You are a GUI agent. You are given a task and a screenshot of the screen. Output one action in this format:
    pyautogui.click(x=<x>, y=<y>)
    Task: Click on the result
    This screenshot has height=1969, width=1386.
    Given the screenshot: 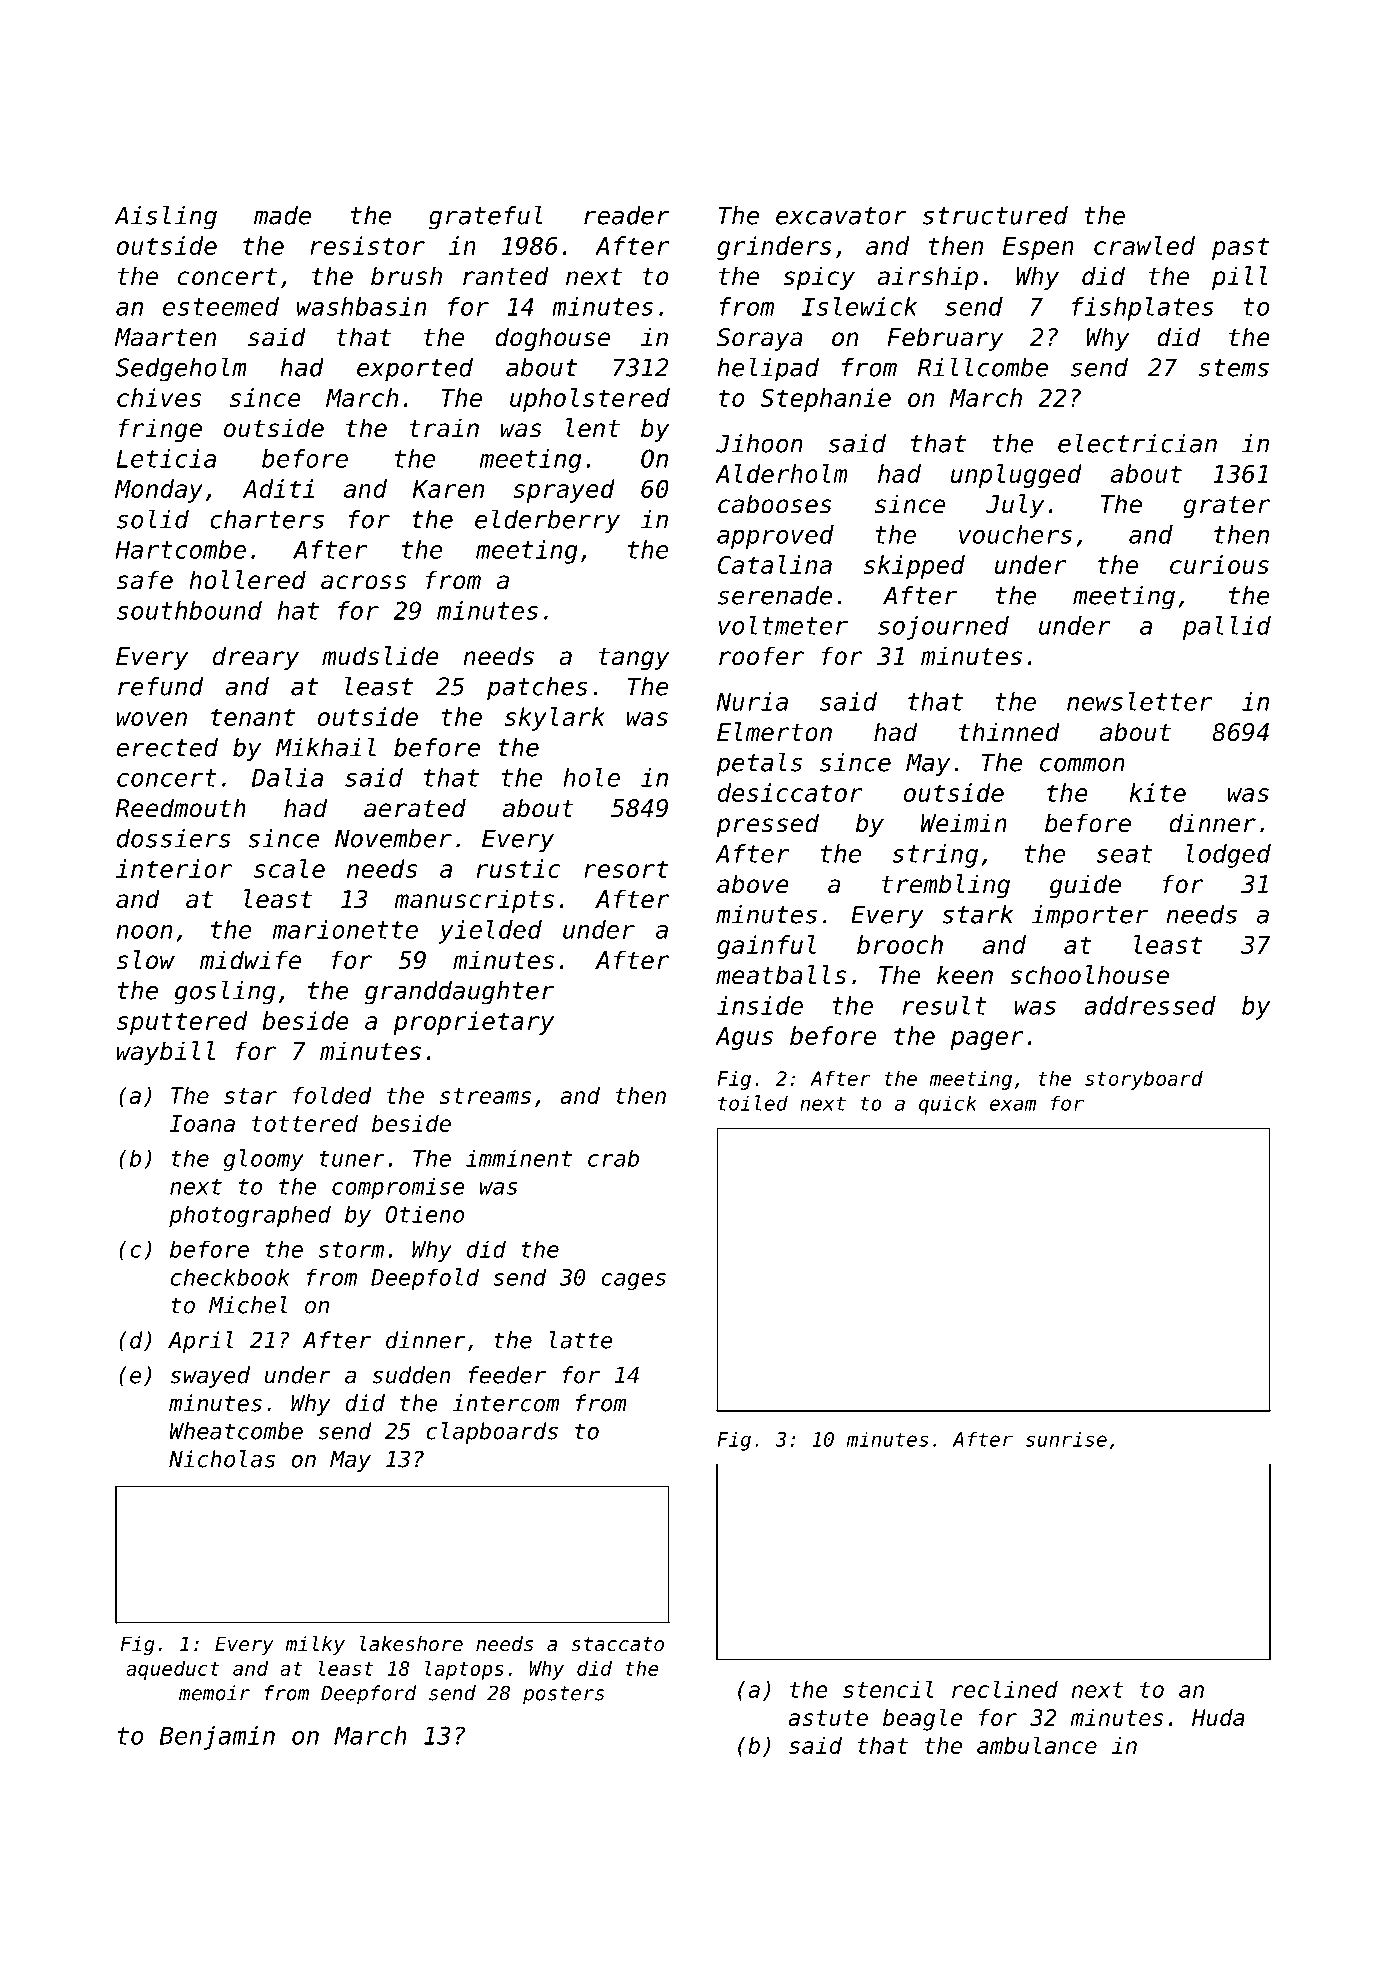 What is the action you would take?
    pyautogui.click(x=945, y=1005)
